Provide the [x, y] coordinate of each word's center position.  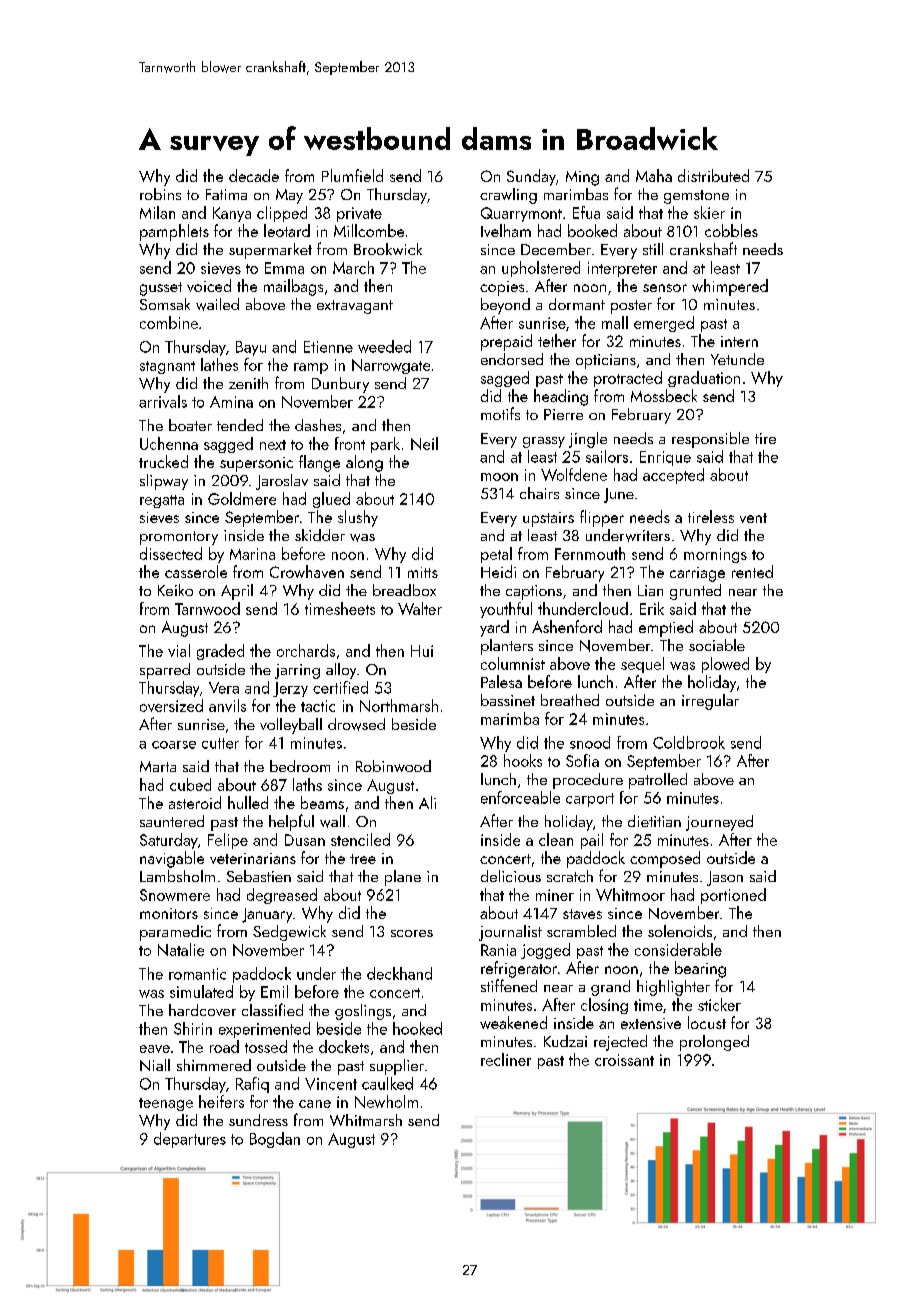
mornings [715, 555]
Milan [157, 212]
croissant [624, 1060]
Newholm [386, 1101]
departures [190, 1140]
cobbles [731, 230]
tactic [318, 706]
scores [412, 933]
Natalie [181, 949]
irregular [710, 702]
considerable [678, 949]
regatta [162, 501]
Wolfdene [574, 474]
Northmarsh [399, 705]
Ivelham [506, 230]
